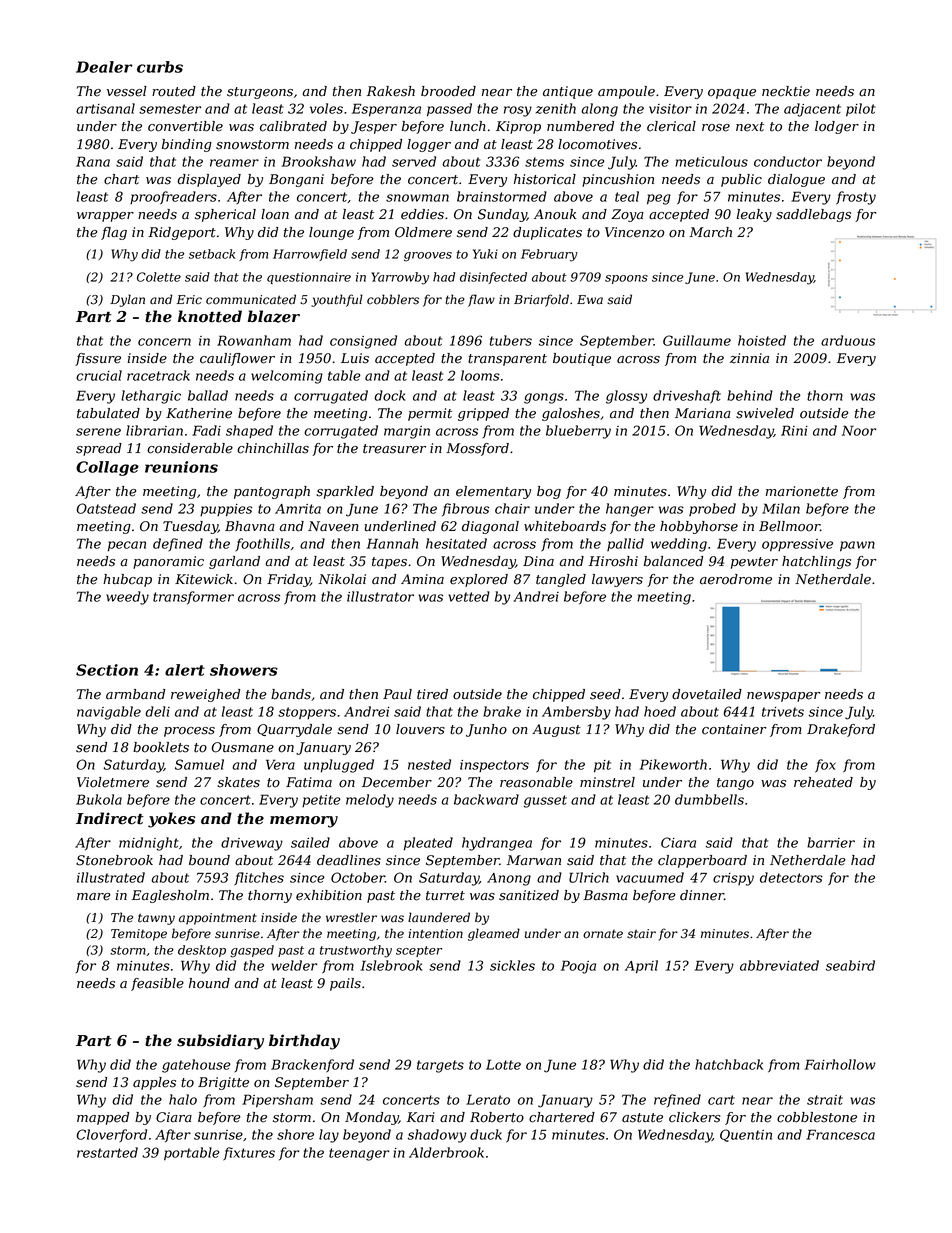 The height and width of the page is (1233, 952). What do you see at coordinates (159, 277) in the page?
I see `Colette` at bounding box center [159, 277].
